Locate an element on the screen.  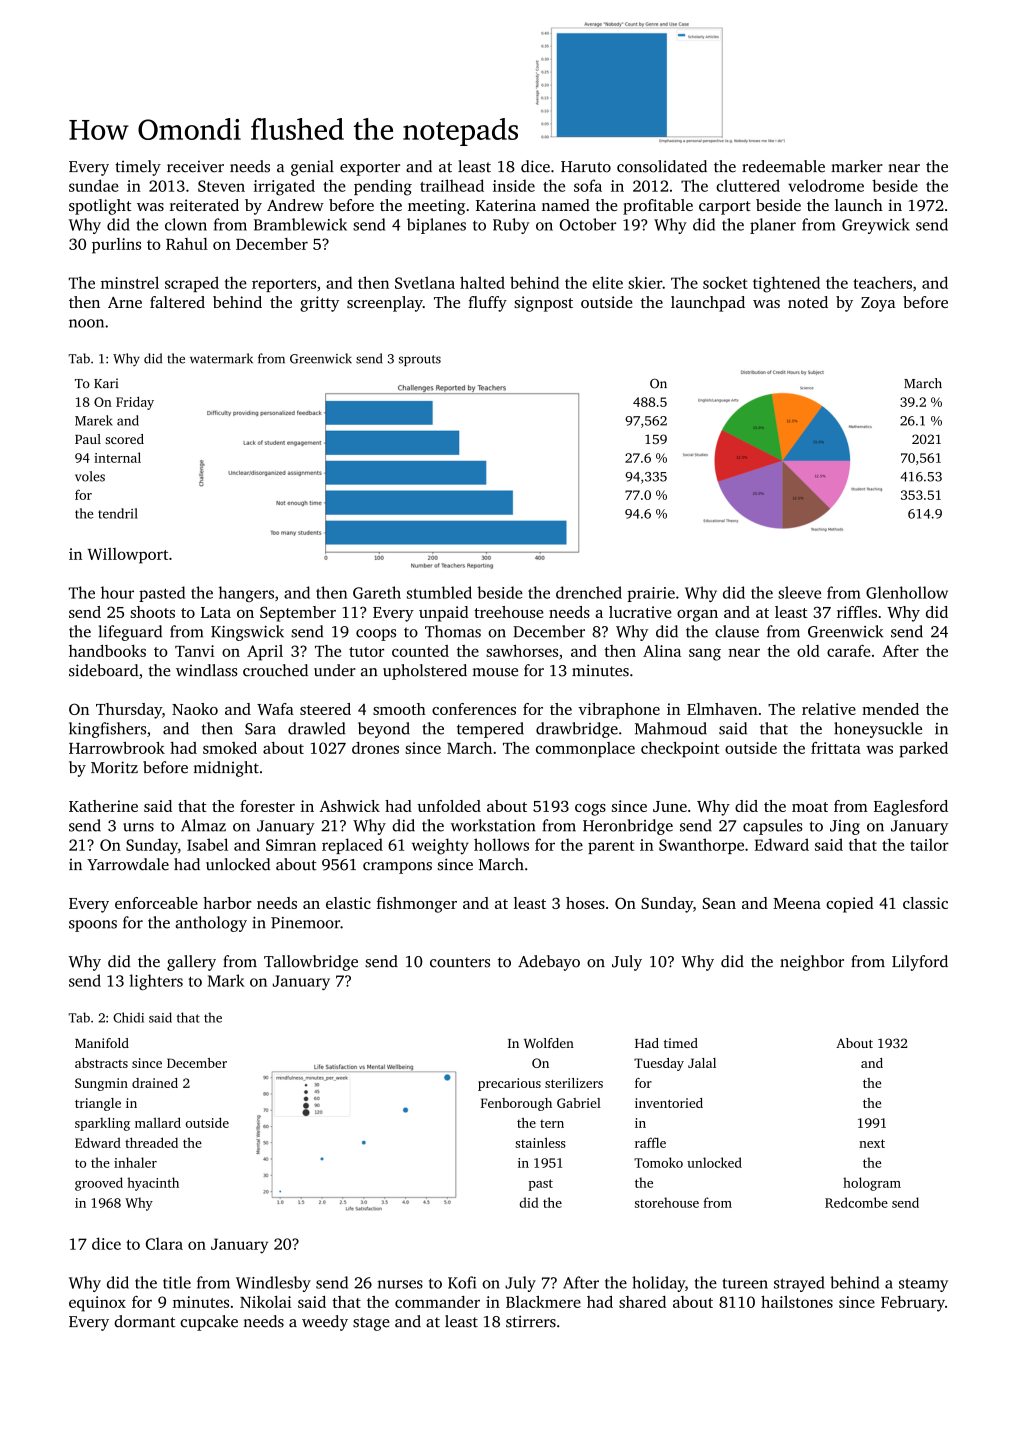
redeemable is located at coordinates (783, 166).
